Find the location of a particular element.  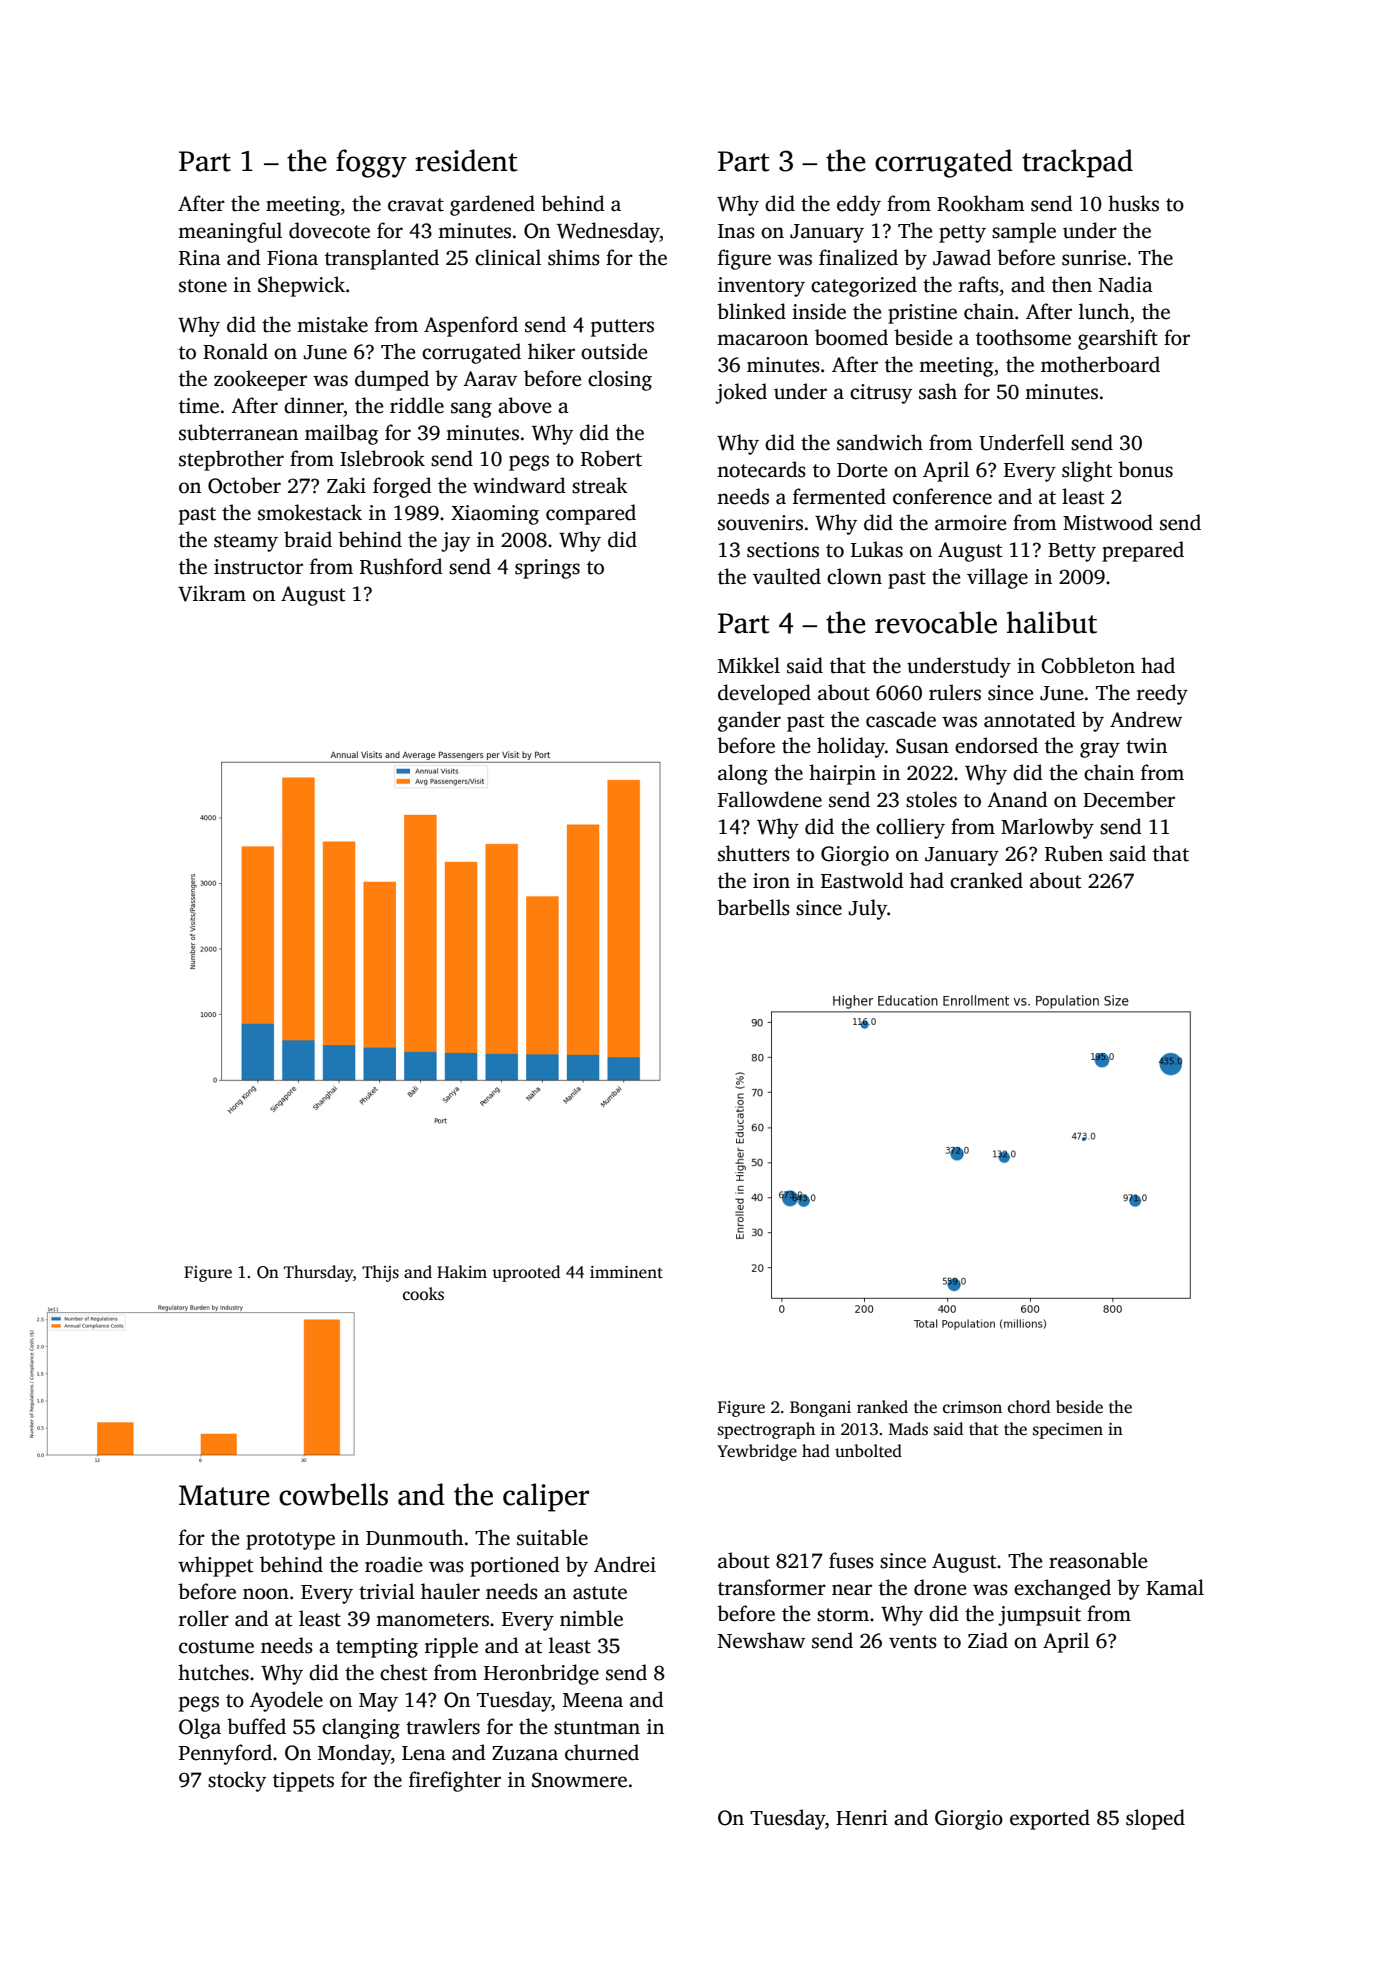

Rushford is located at coordinates (401, 566).
